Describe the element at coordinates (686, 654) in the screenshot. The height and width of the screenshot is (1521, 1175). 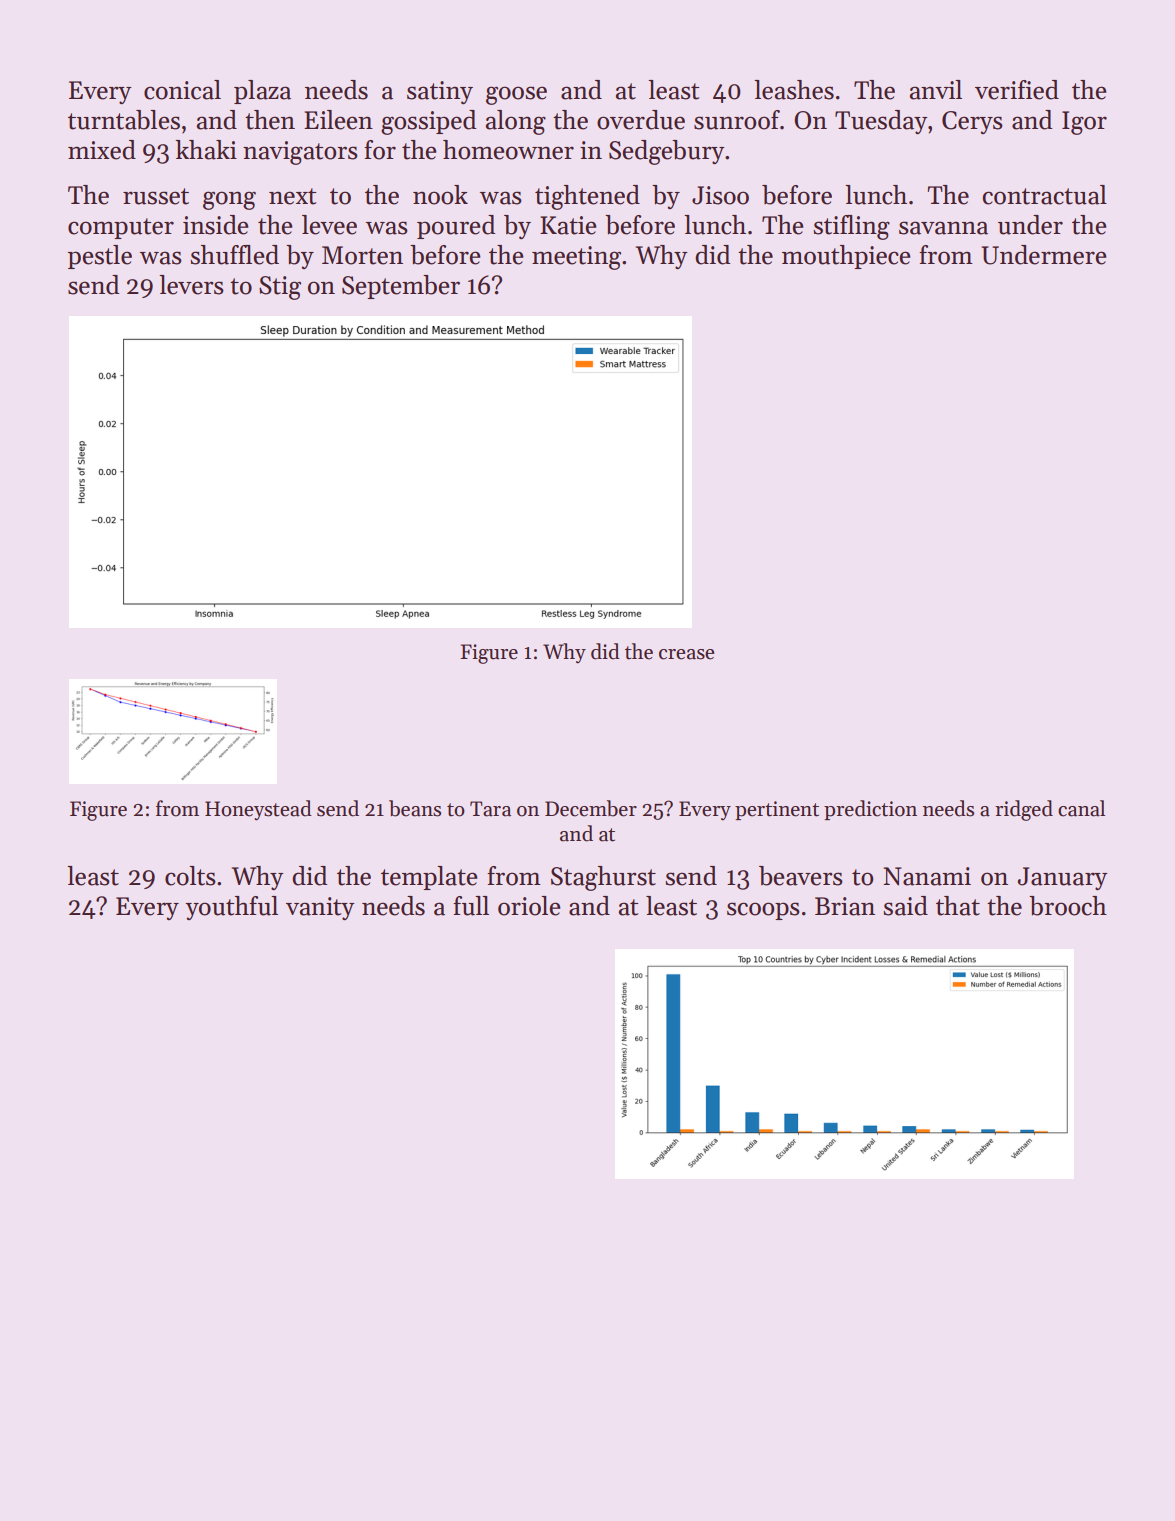
I see `crease` at that location.
